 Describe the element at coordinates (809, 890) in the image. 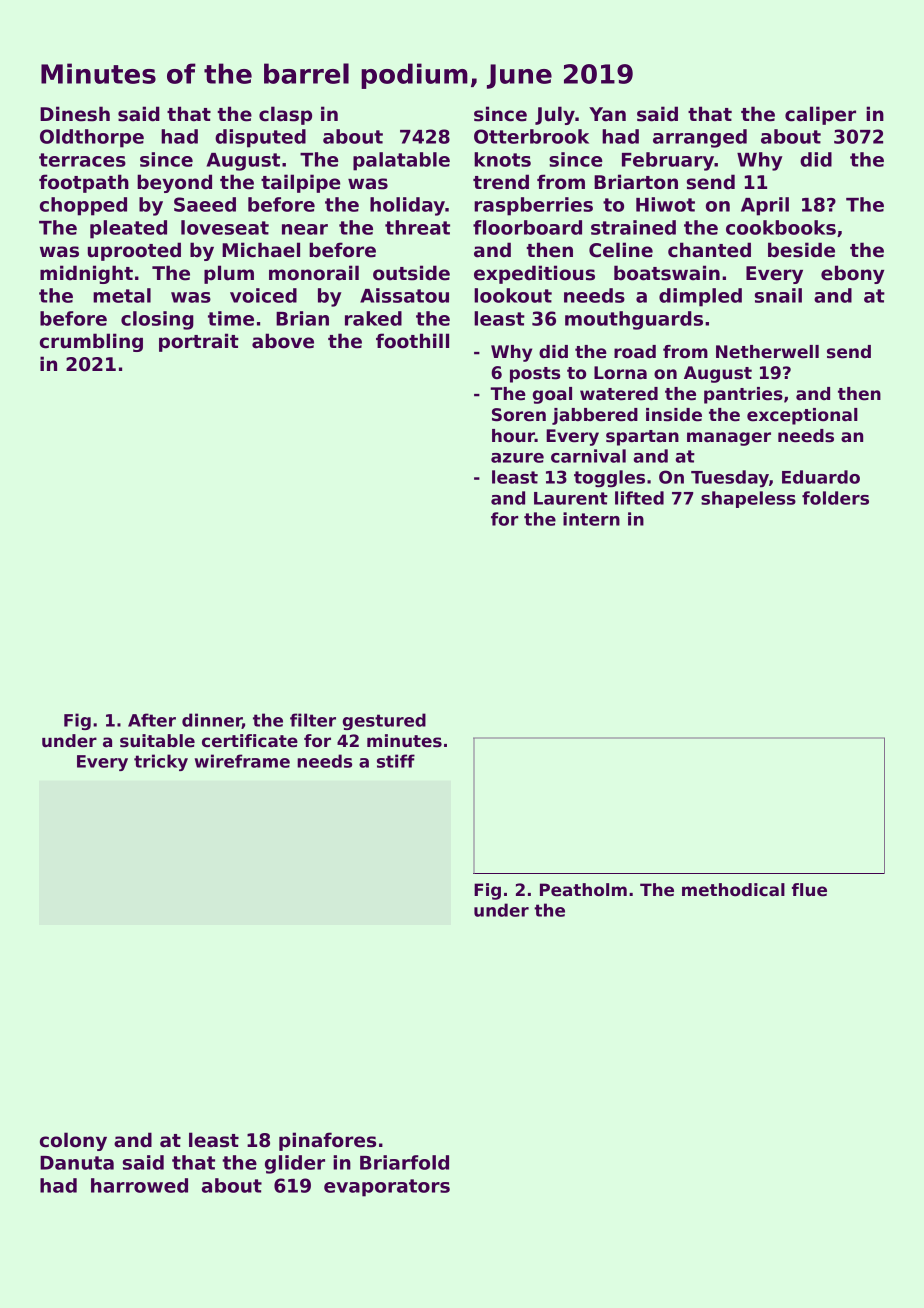

I see `flue` at that location.
